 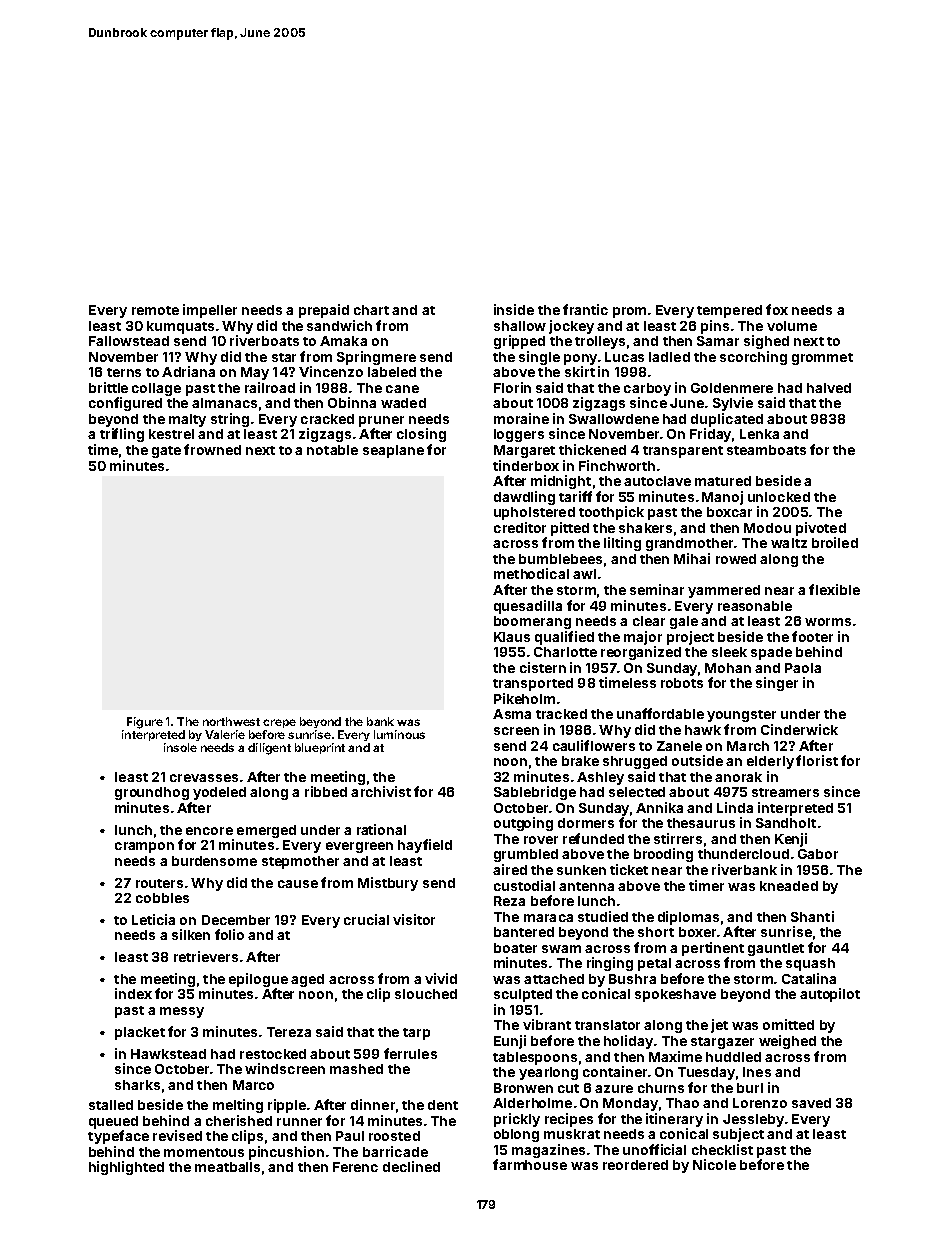 I want to click on messy, so click(x=182, y=1012).
